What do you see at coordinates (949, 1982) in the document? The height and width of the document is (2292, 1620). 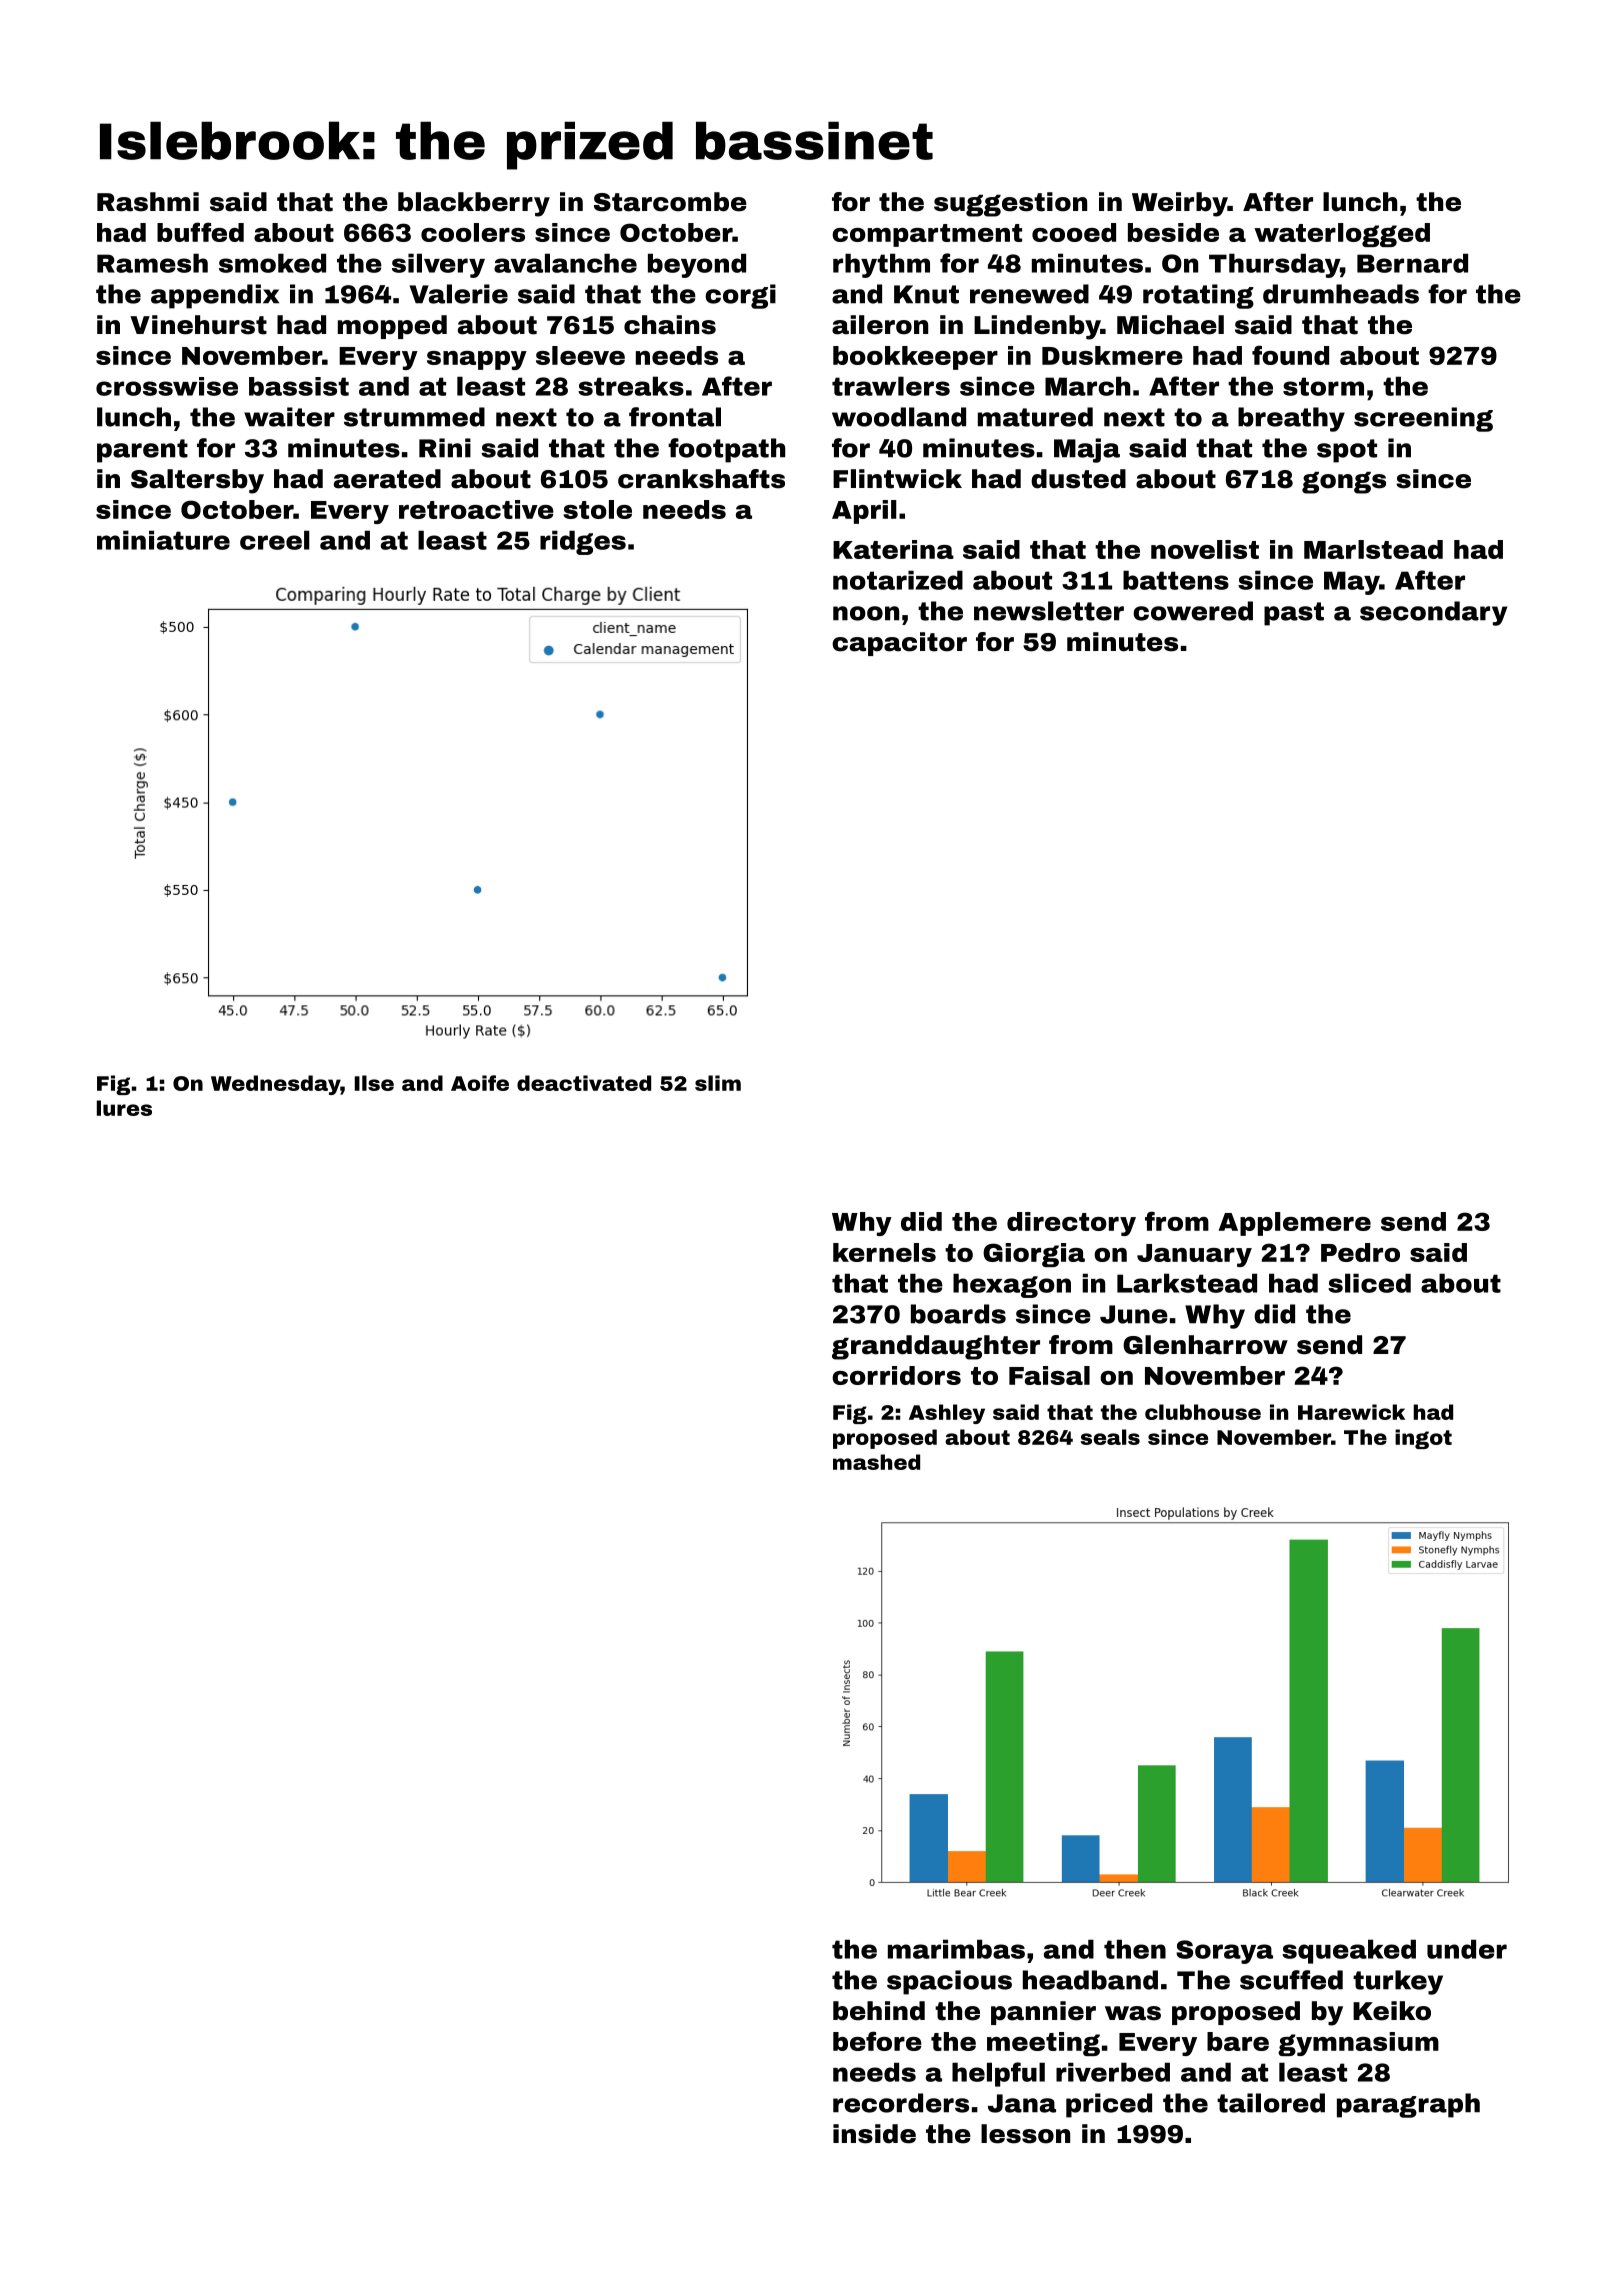 I see `spacious` at bounding box center [949, 1982].
